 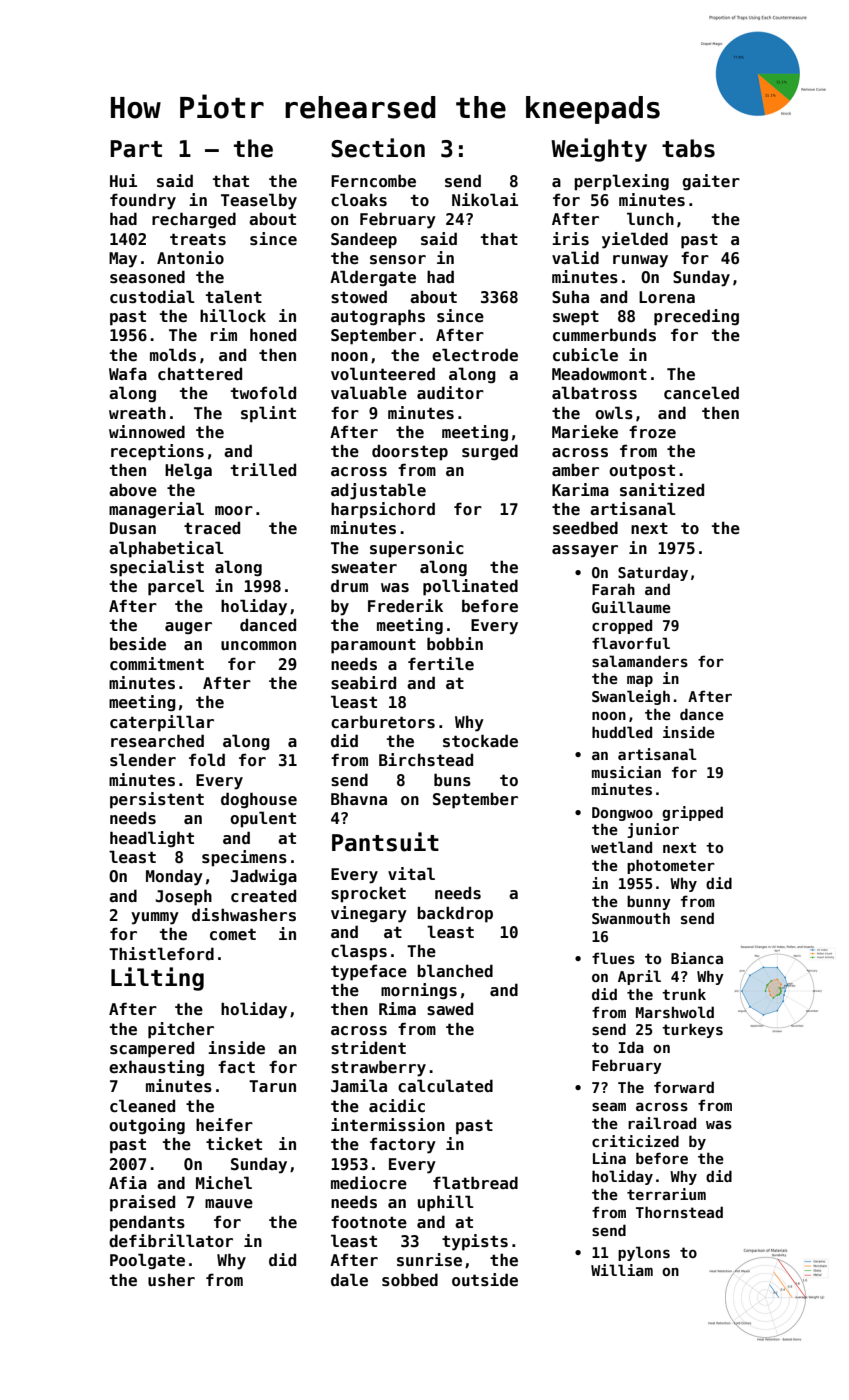 What do you see at coordinates (696, 317) in the page?
I see `preceding` at bounding box center [696, 317].
